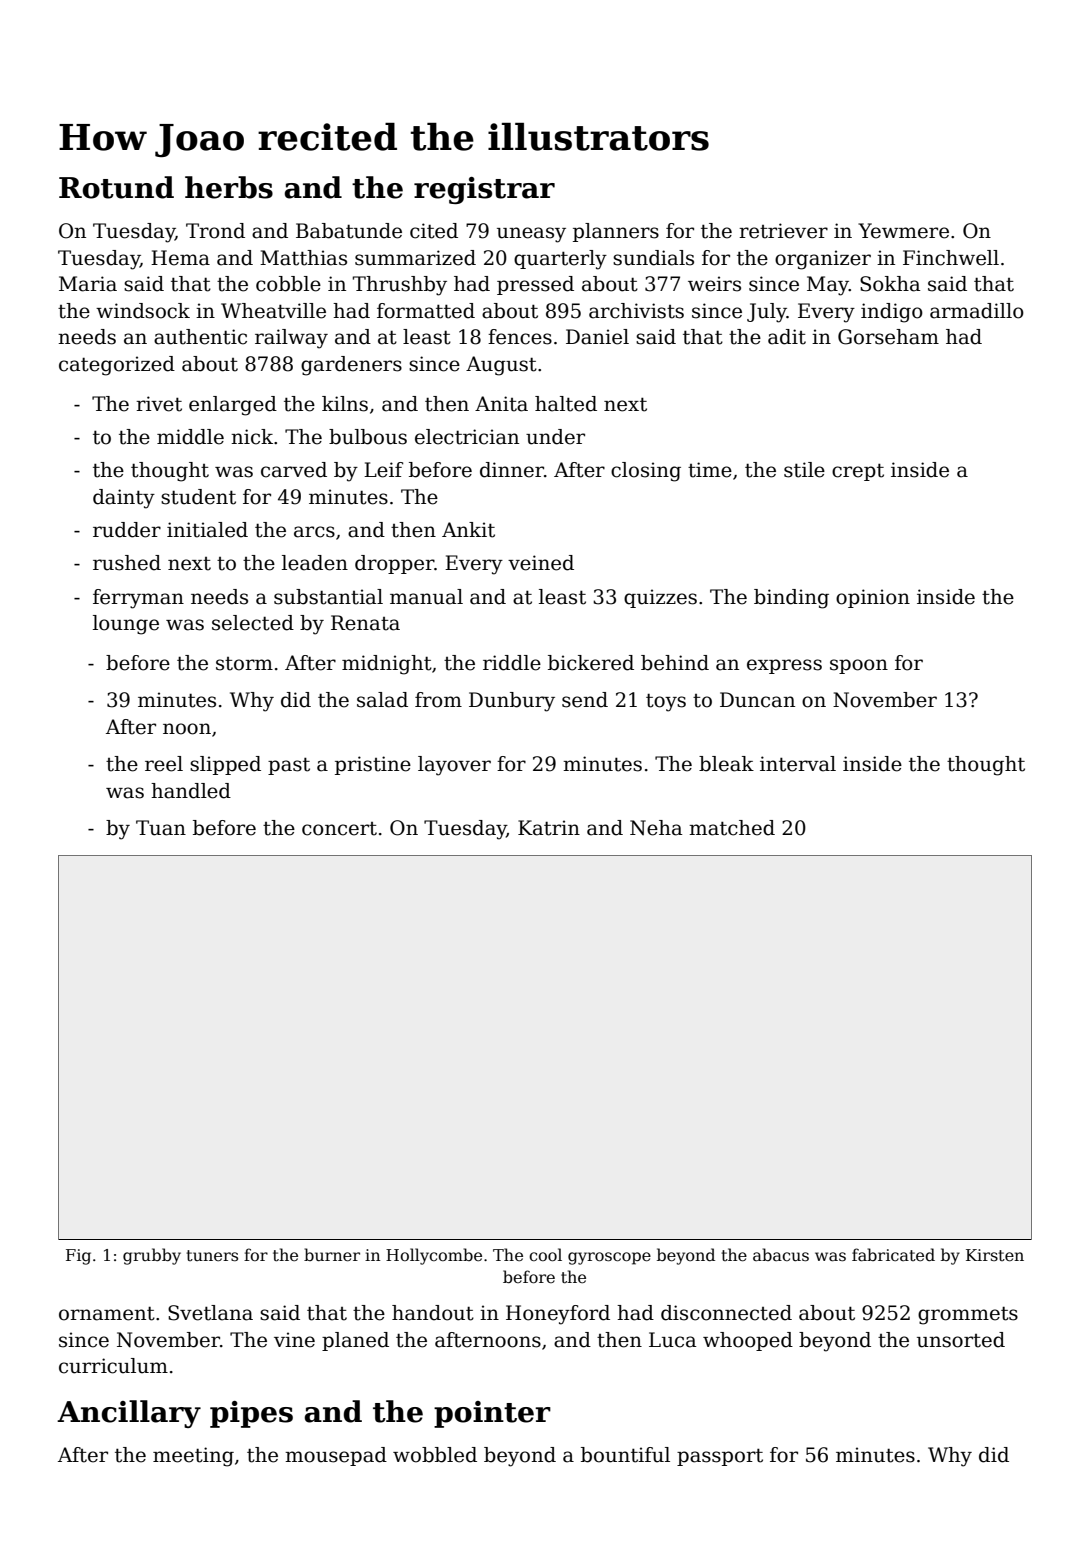 The width and height of the screenshot is (1090, 1542). What do you see at coordinates (210, 1313) in the screenshot?
I see `Svetlana` at bounding box center [210, 1313].
